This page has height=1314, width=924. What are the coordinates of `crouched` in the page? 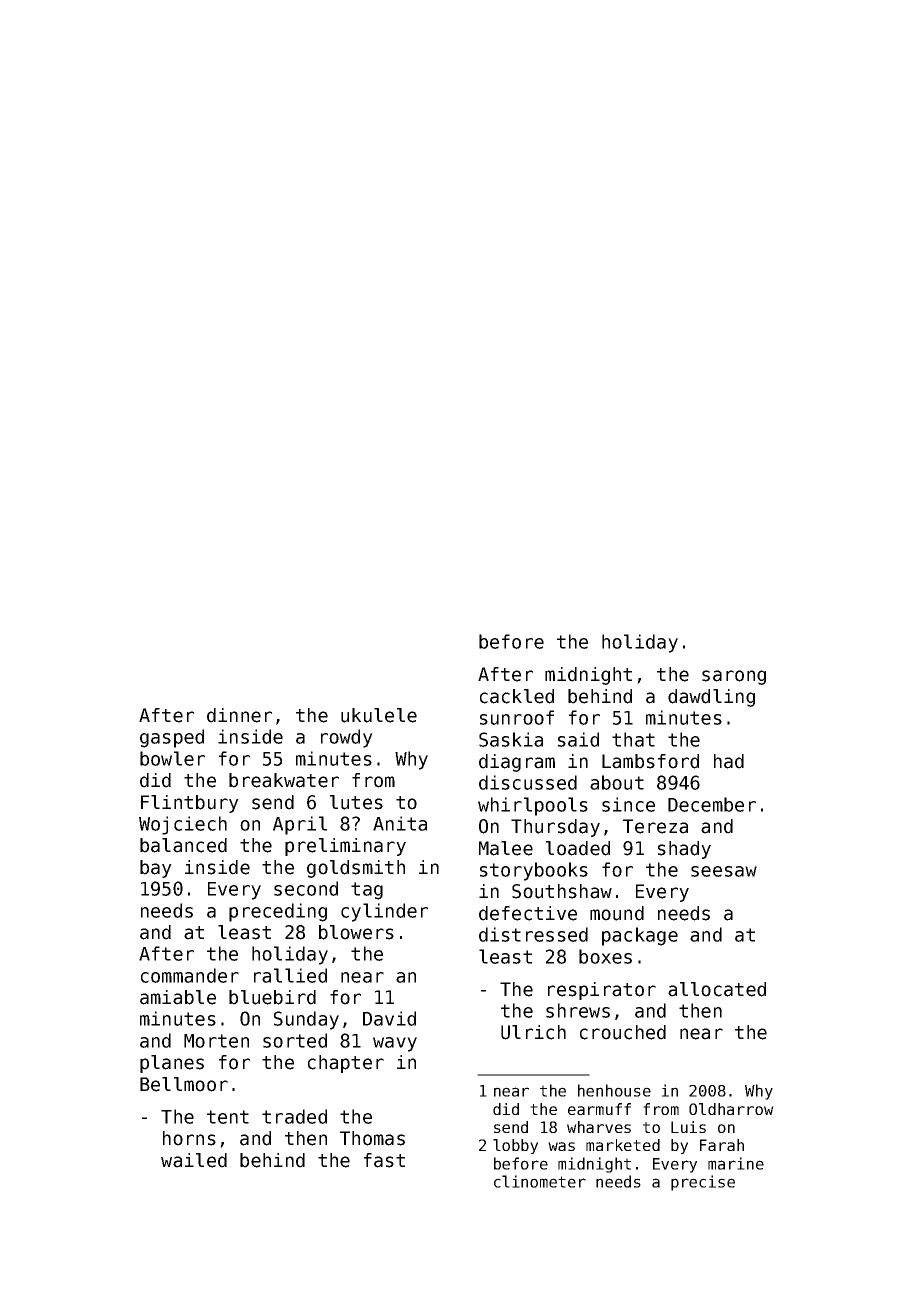 It's located at (623, 1032).
